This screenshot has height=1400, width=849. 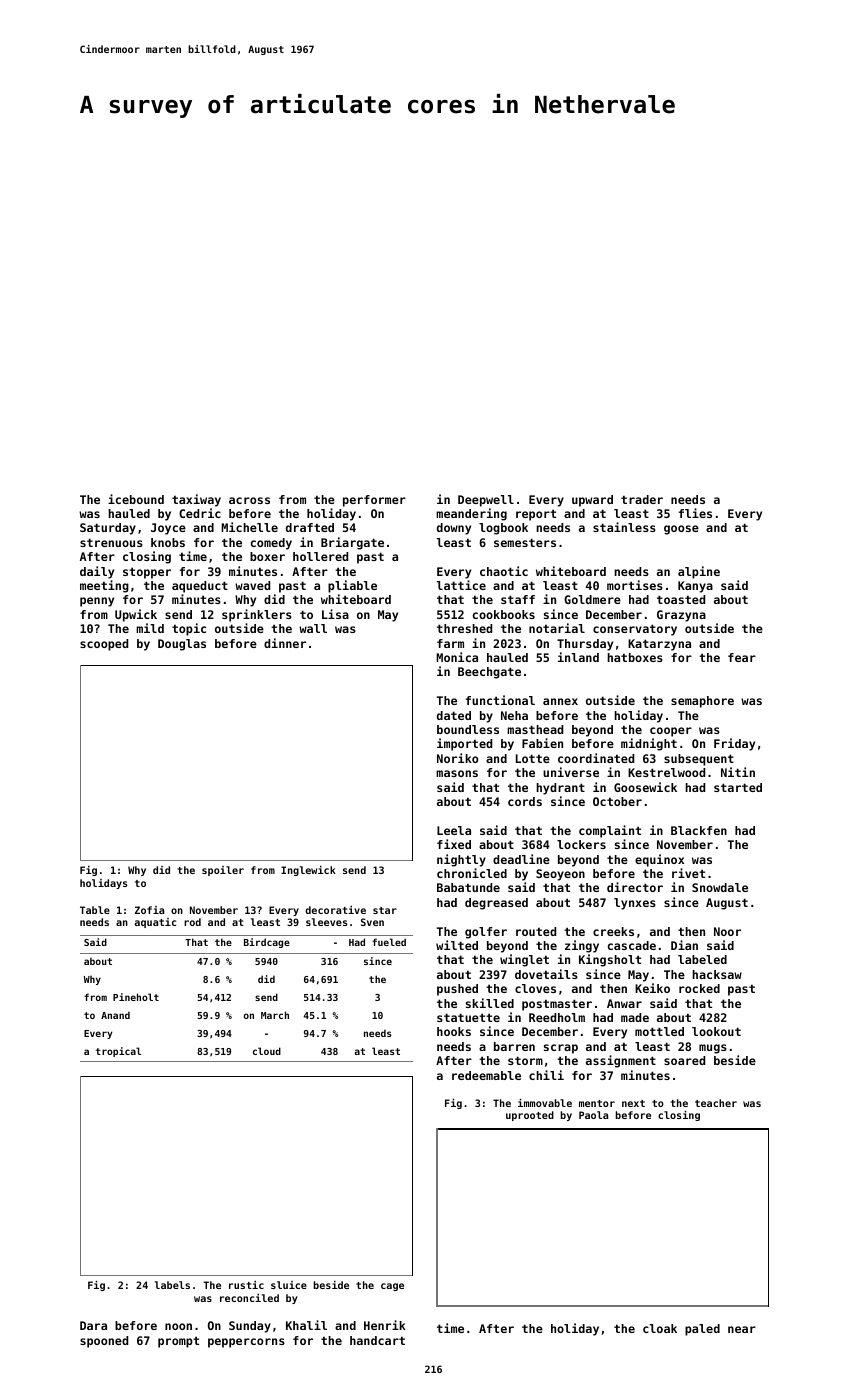 I want to click on penny, so click(x=97, y=602).
